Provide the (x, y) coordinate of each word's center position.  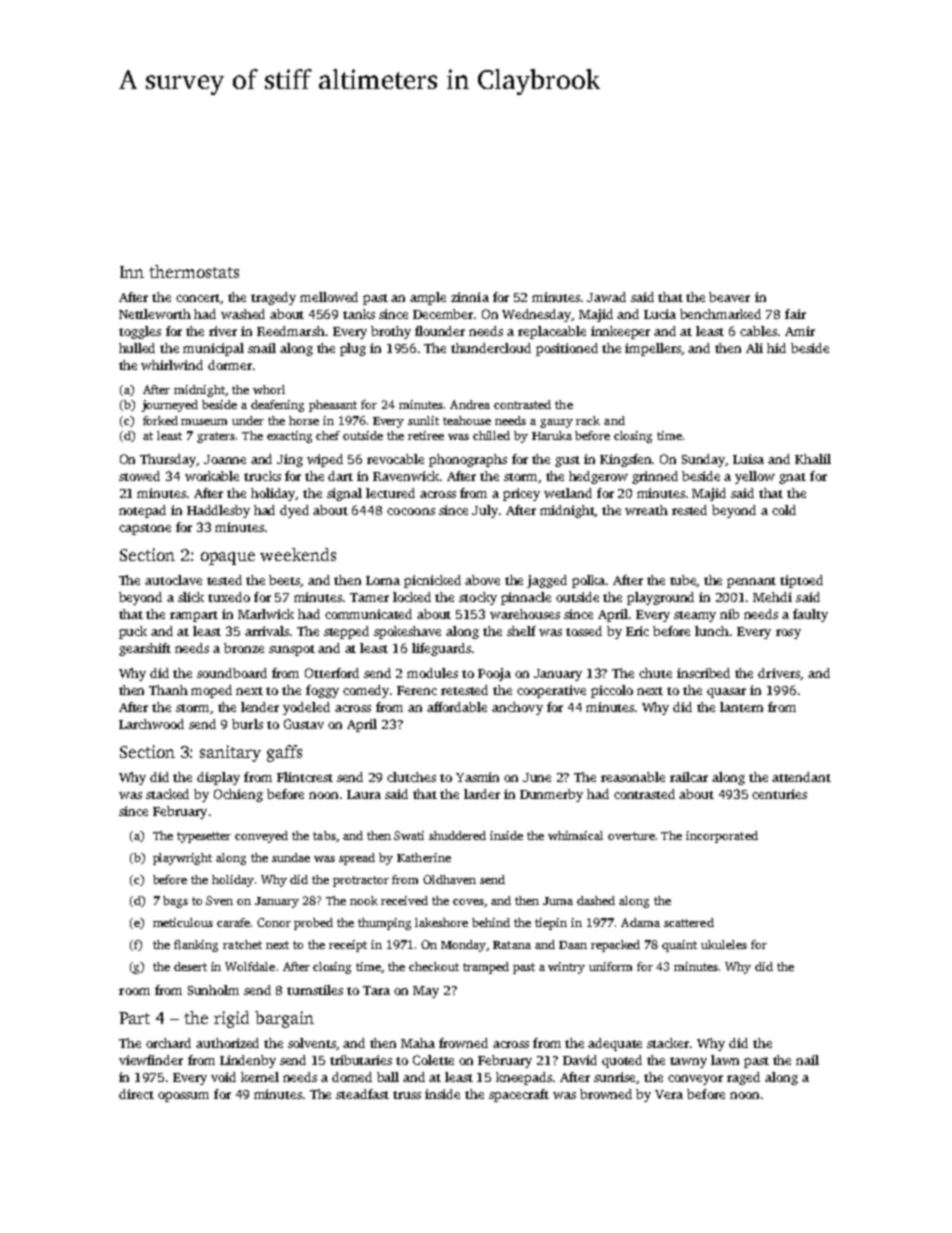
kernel (260, 1077)
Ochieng (238, 795)
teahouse (467, 420)
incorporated (722, 837)
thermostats (194, 271)
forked (160, 420)
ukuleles (724, 944)
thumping (384, 924)
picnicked (432, 581)
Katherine (424, 857)
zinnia (470, 297)
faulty (810, 615)
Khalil (813, 459)
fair (795, 314)
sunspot (292, 650)
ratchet (242, 944)
